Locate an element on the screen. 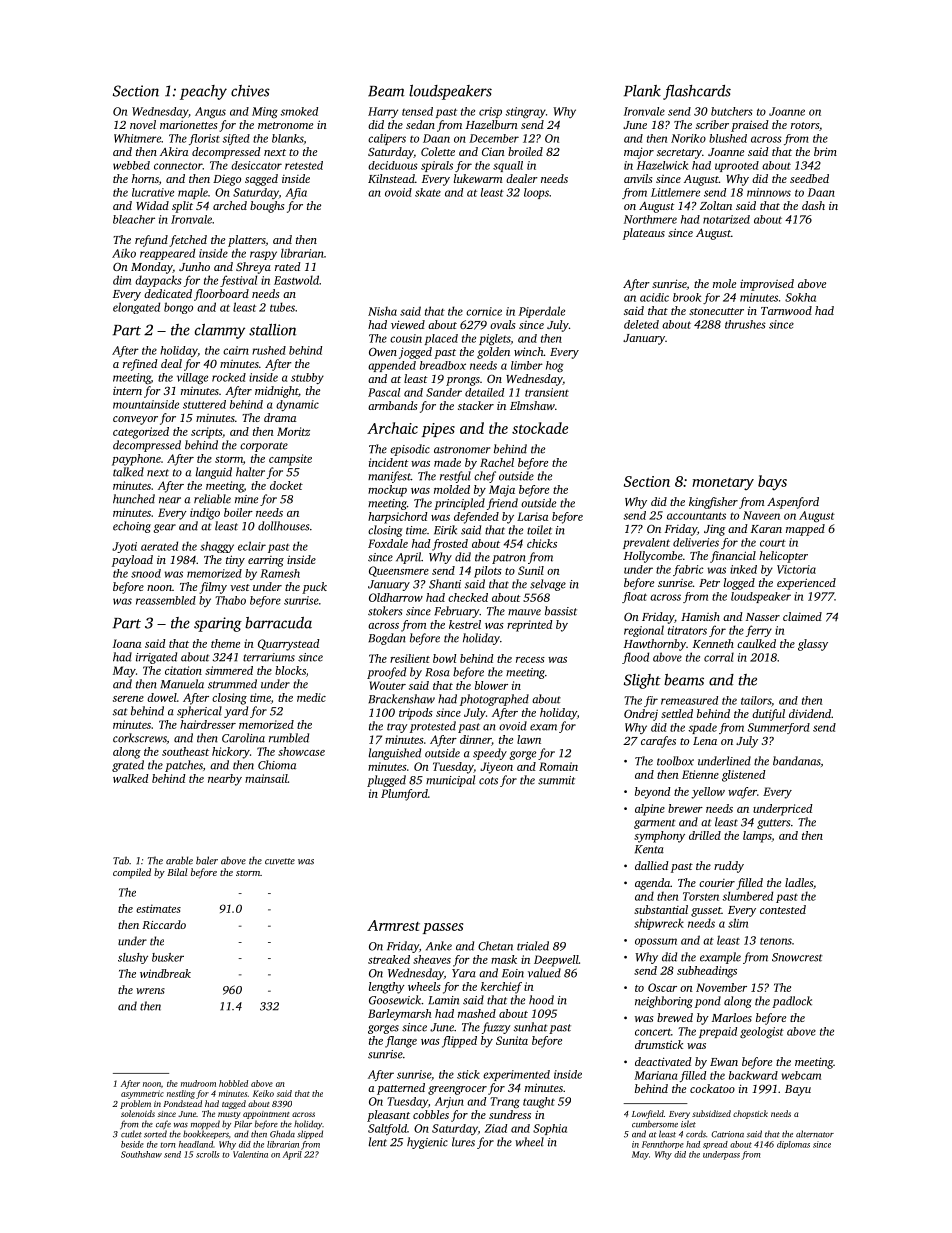 This screenshot has width=952, height=1233. cuvette is located at coordinates (280, 861).
